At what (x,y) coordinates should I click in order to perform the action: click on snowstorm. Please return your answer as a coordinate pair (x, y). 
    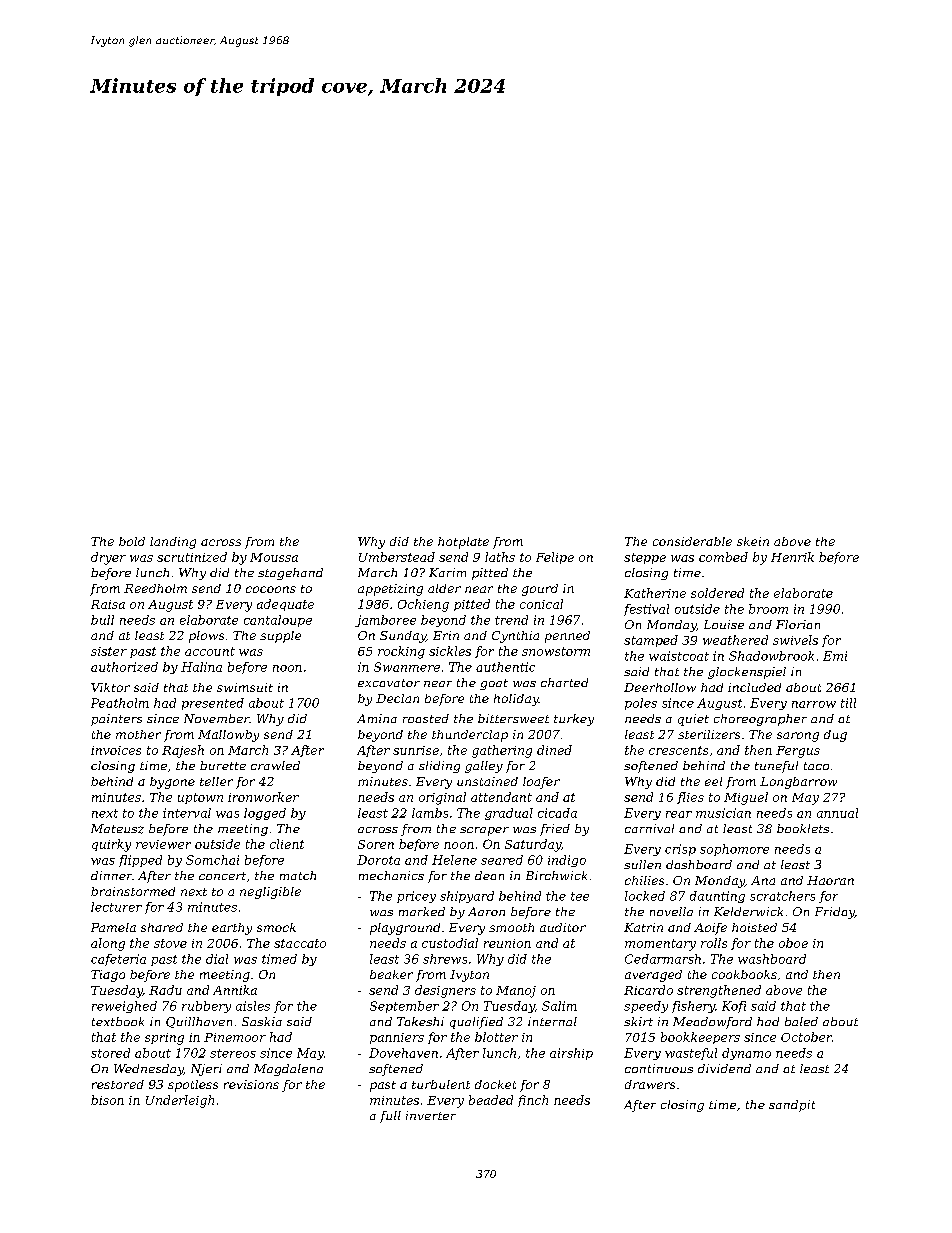
    Looking at the image, I should click on (556, 651).
